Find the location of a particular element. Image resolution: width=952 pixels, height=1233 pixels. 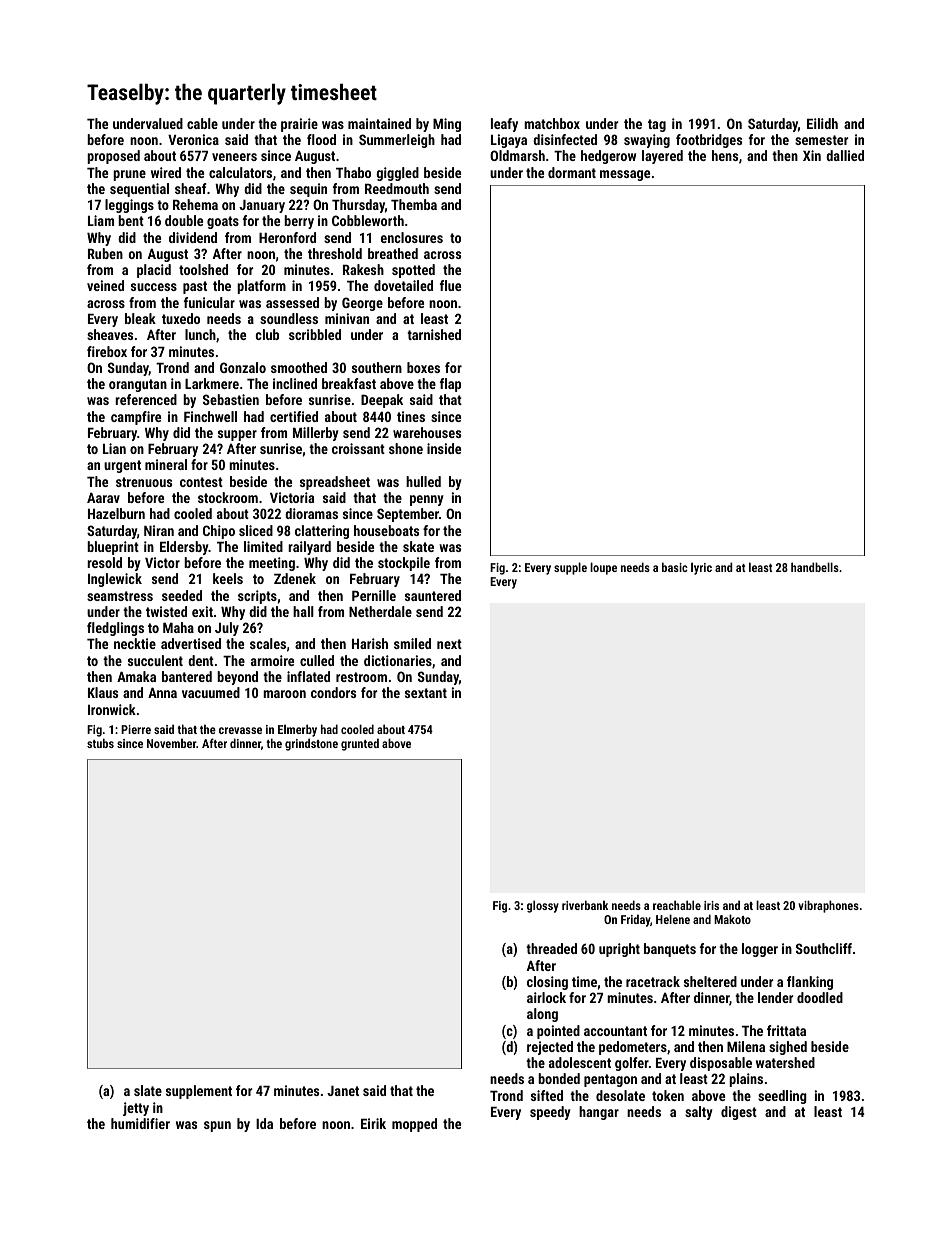

Southcliff is located at coordinates (824, 948).
